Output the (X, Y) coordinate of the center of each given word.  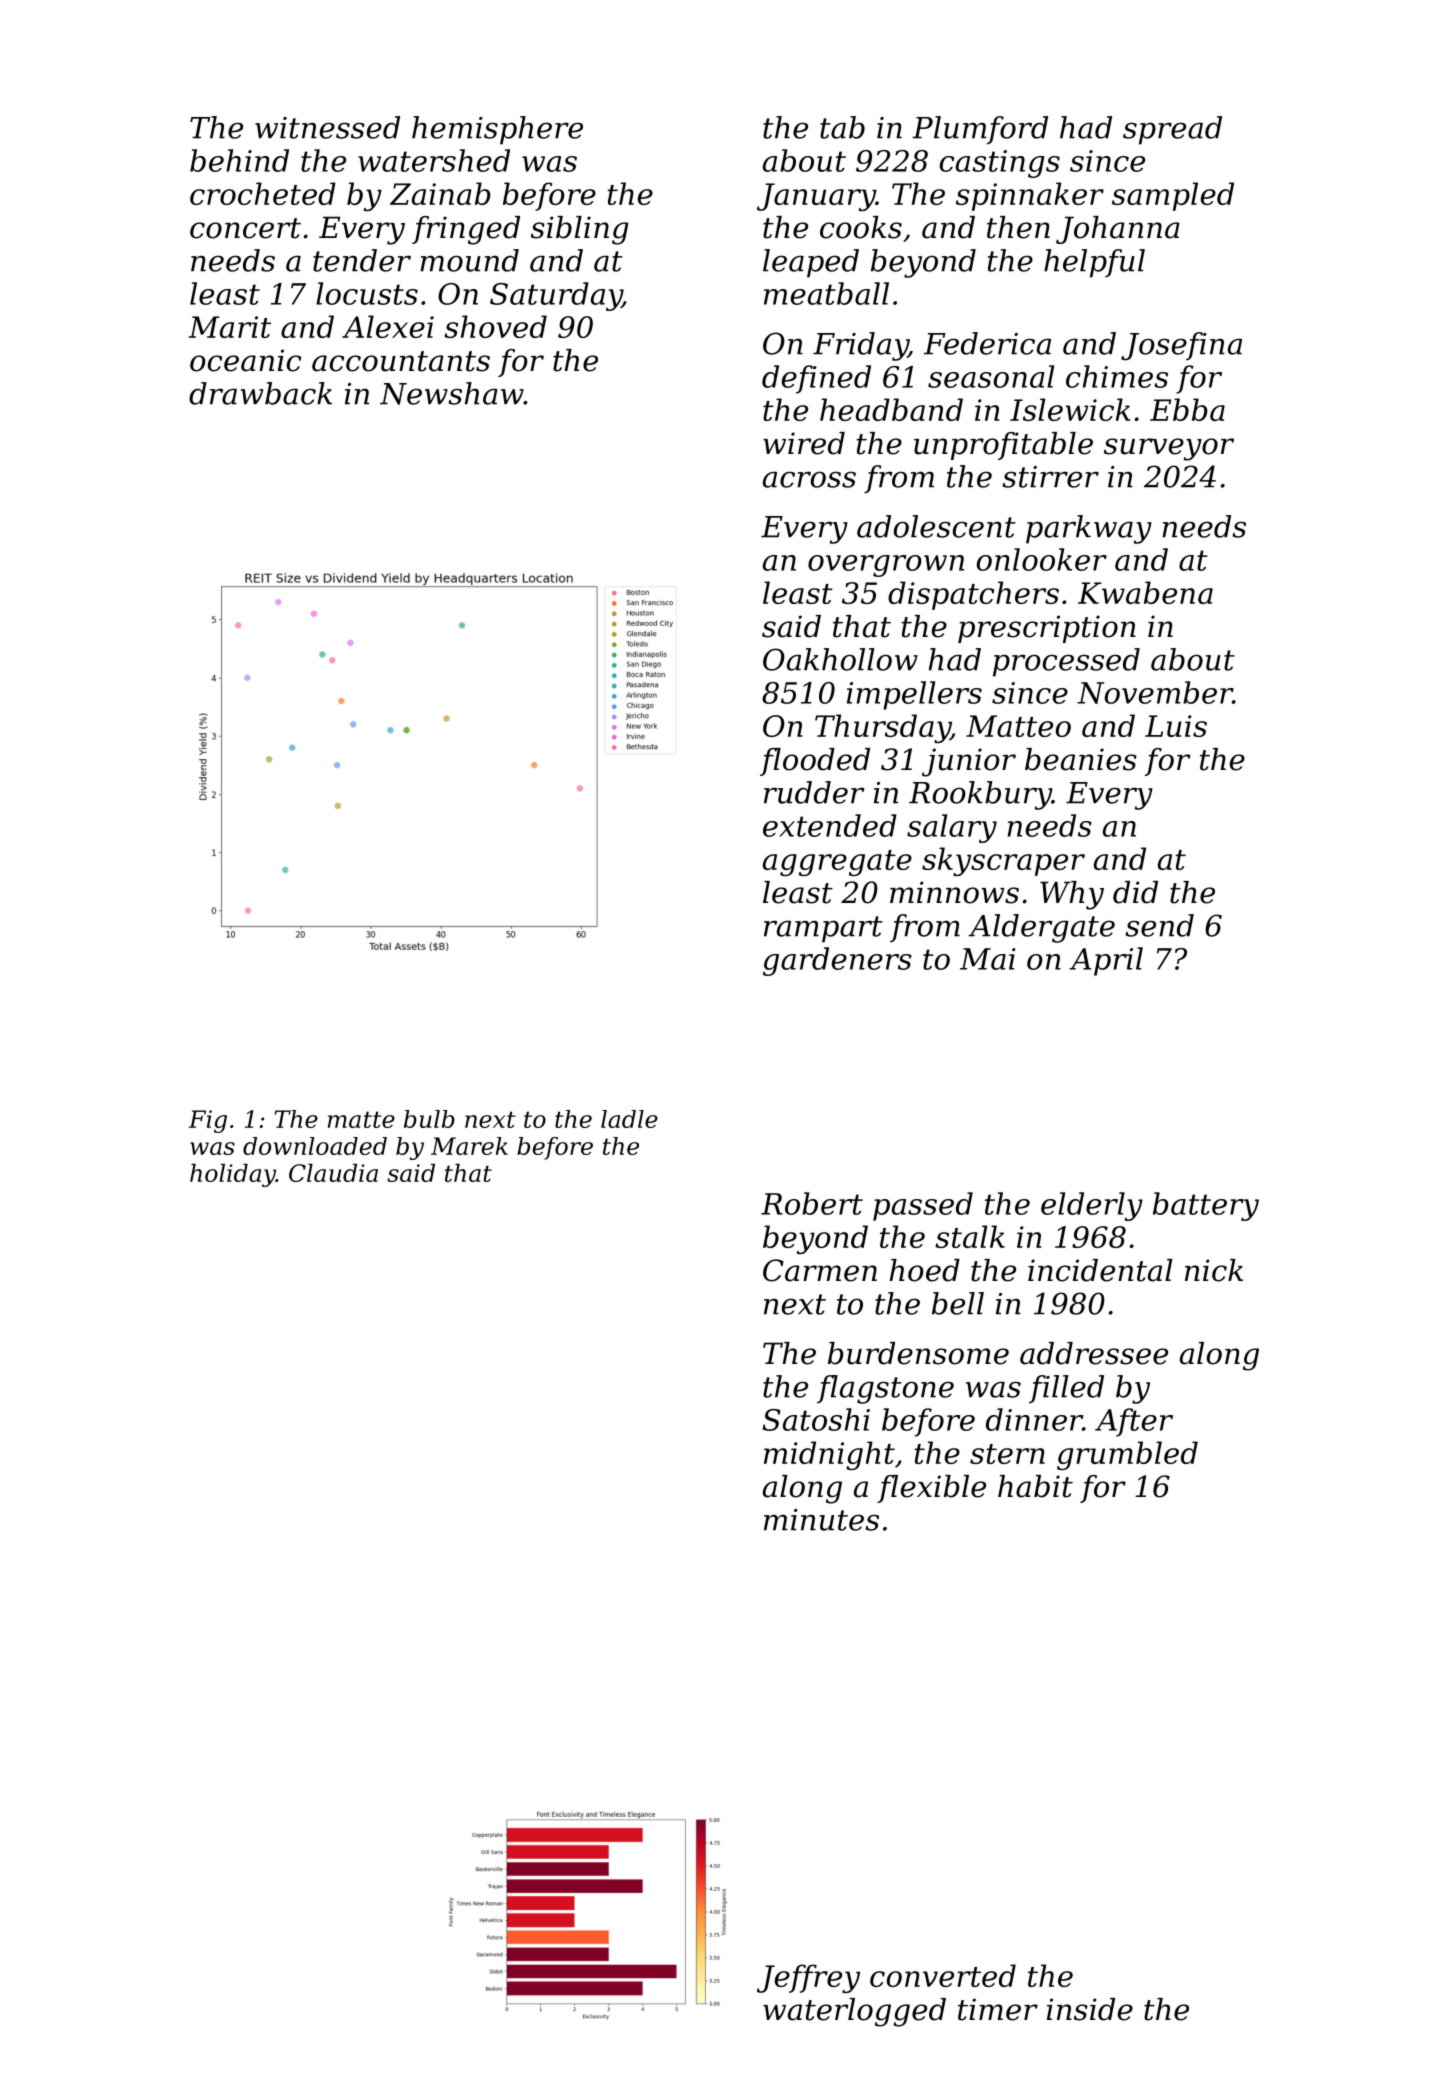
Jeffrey (808, 1978)
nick (1214, 1270)
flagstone (885, 1389)
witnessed (327, 127)
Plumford (980, 130)
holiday (233, 1175)
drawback (260, 393)
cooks (861, 227)
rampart (823, 929)
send (1160, 925)
